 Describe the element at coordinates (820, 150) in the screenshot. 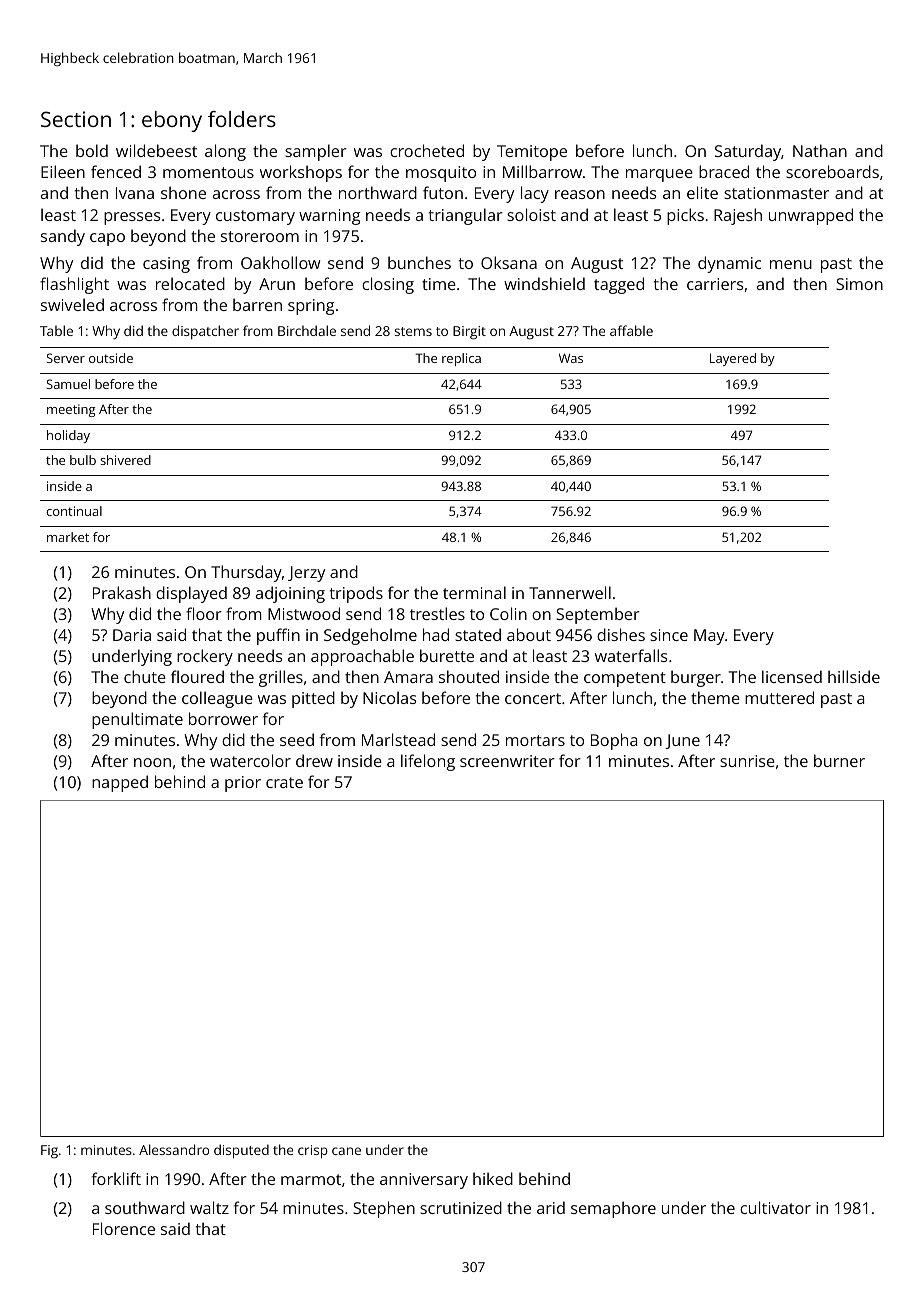

I see `Nathan` at that location.
